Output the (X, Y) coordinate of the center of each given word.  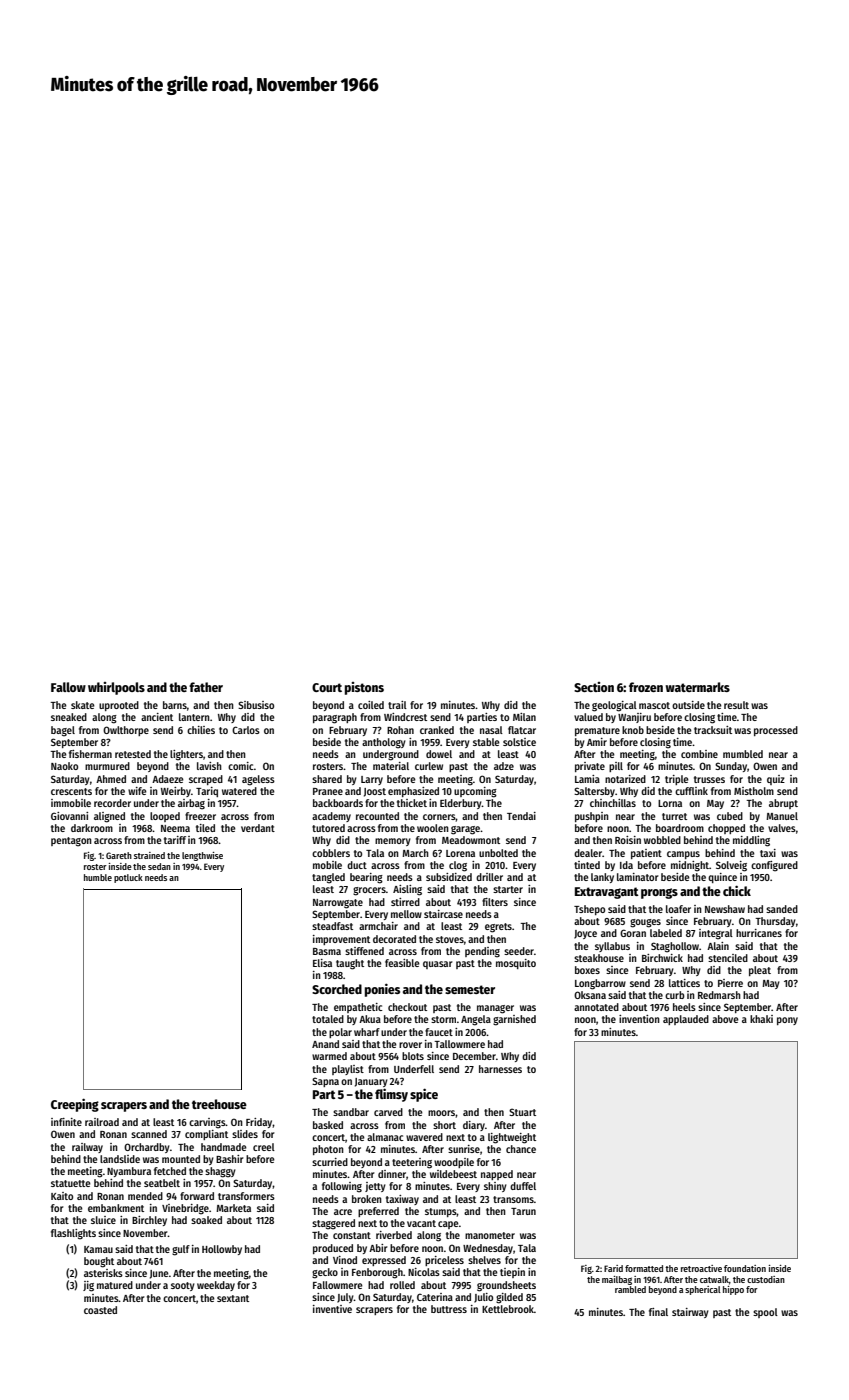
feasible (402, 963)
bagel (63, 731)
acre (343, 1212)
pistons (364, 688)
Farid (613, 1268)
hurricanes (759, 933)
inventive (332, 1309)
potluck (128, 878)
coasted (100, 1310)
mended (145, 1196)
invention (639, 1019)
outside (688, 705)
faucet (439, 1032)
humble (98, 877)
